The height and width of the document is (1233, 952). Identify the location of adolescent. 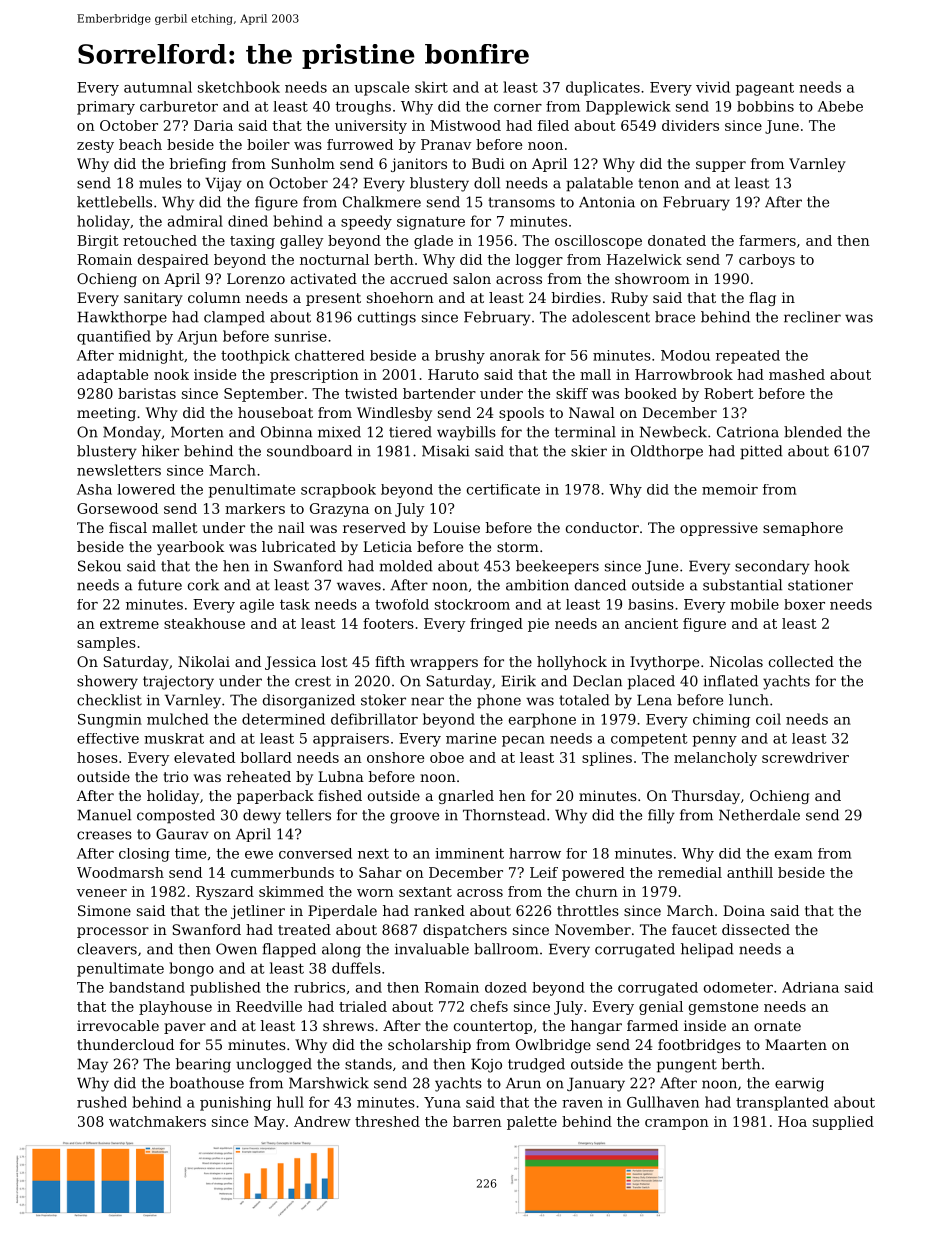
(611, 317).
